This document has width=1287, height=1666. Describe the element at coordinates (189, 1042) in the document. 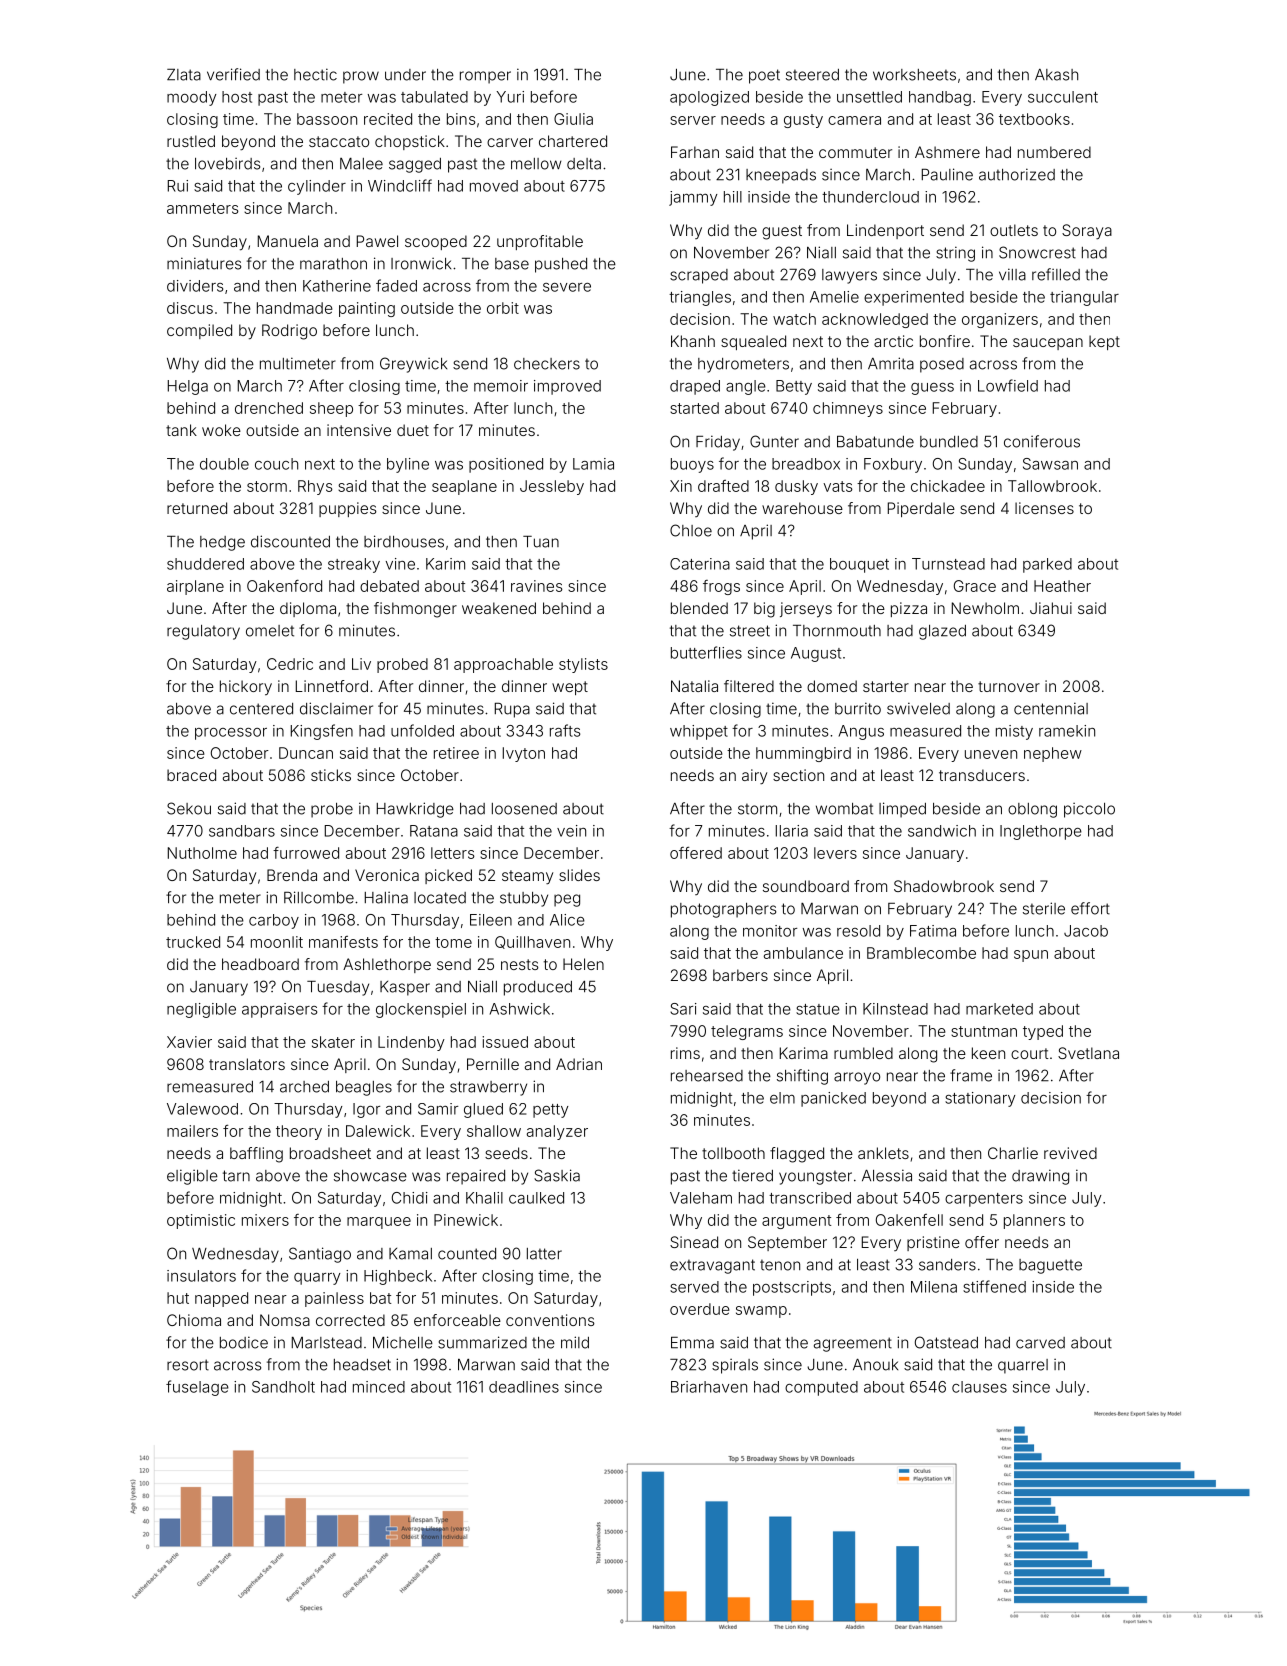

I see `Xavier` at that location.
